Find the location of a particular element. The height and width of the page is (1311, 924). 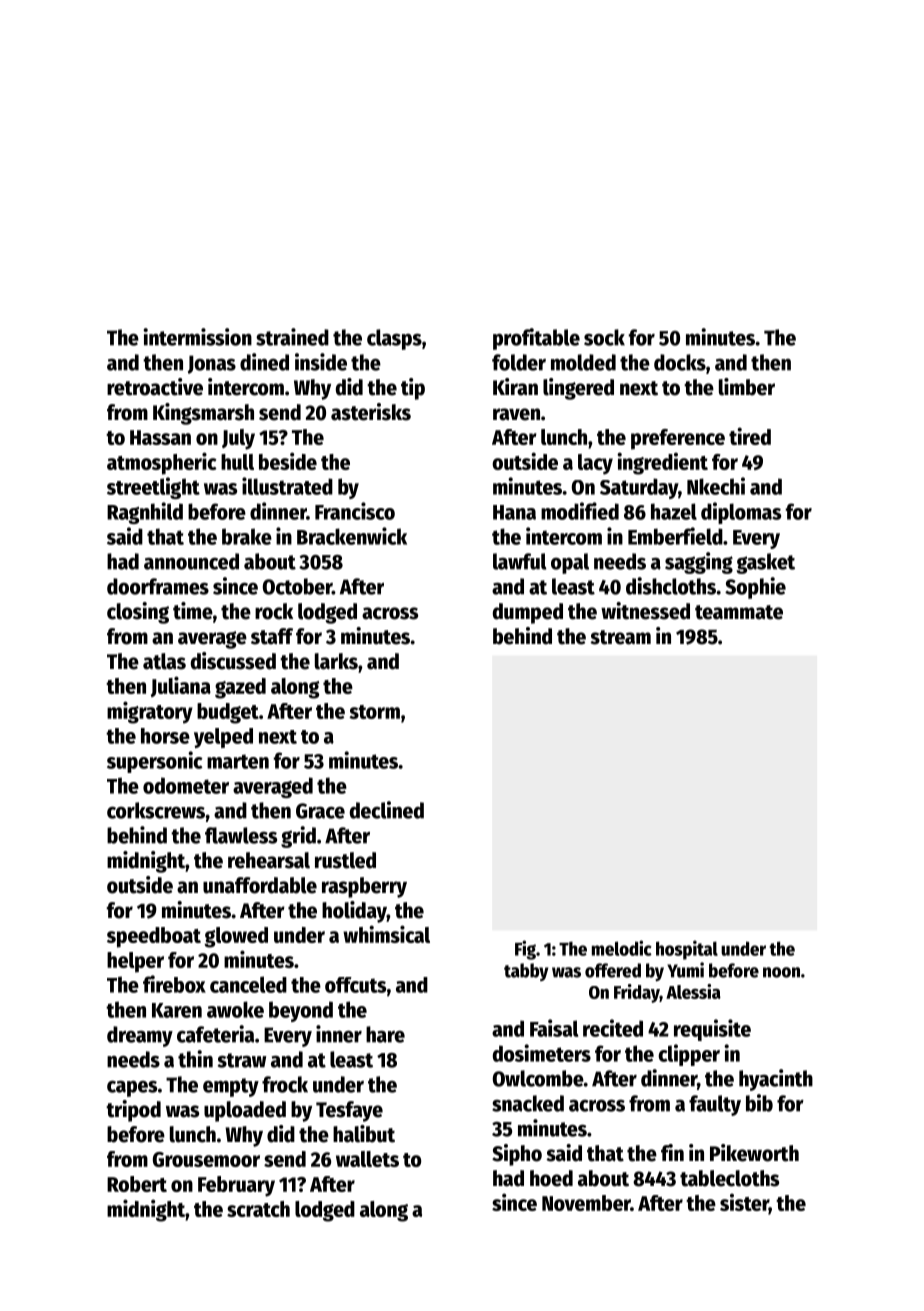

gasket is located at coordinates (766, 563).
